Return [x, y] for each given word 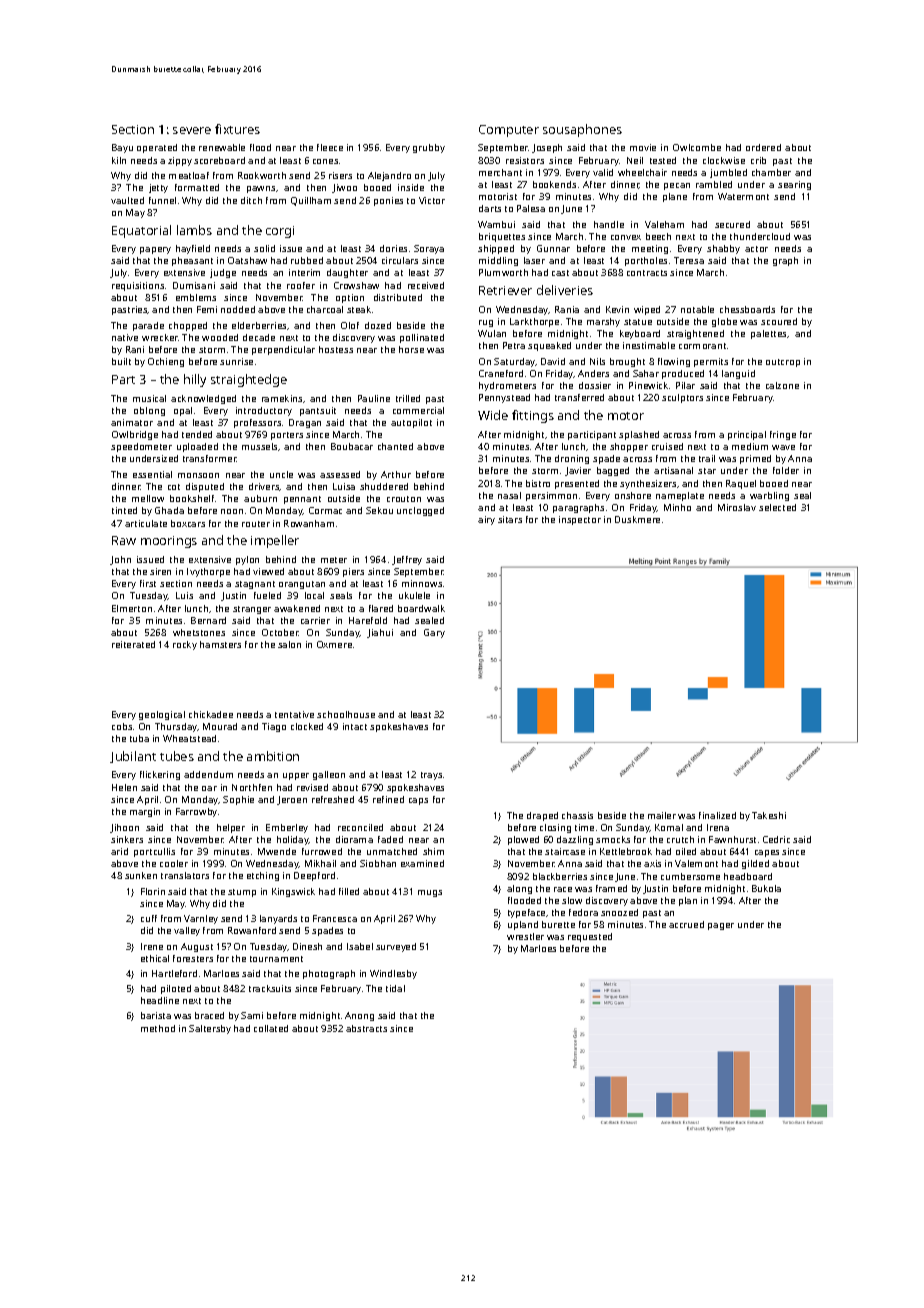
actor [756, 249]
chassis [577, 815]
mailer [662, 815]
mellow [148, 498]
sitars [510, 519]
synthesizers [648, 484]
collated [271, 1028]
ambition [273, 756]
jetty [158, 188]
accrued [686, 924]
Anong [359, 1016]
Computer [509, 131]
